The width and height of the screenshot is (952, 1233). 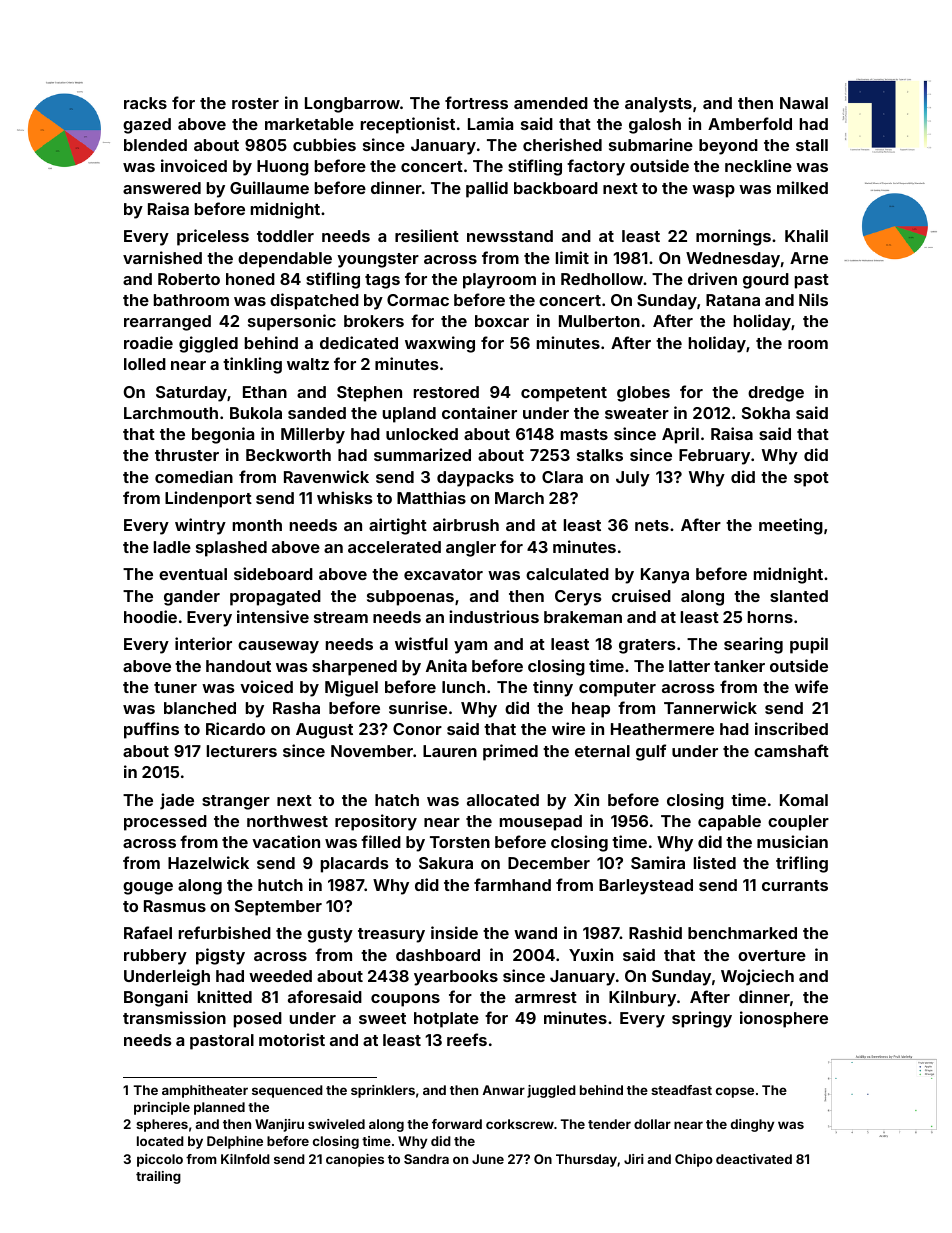 I want to click on Nils, so click(x=813, y=299).
